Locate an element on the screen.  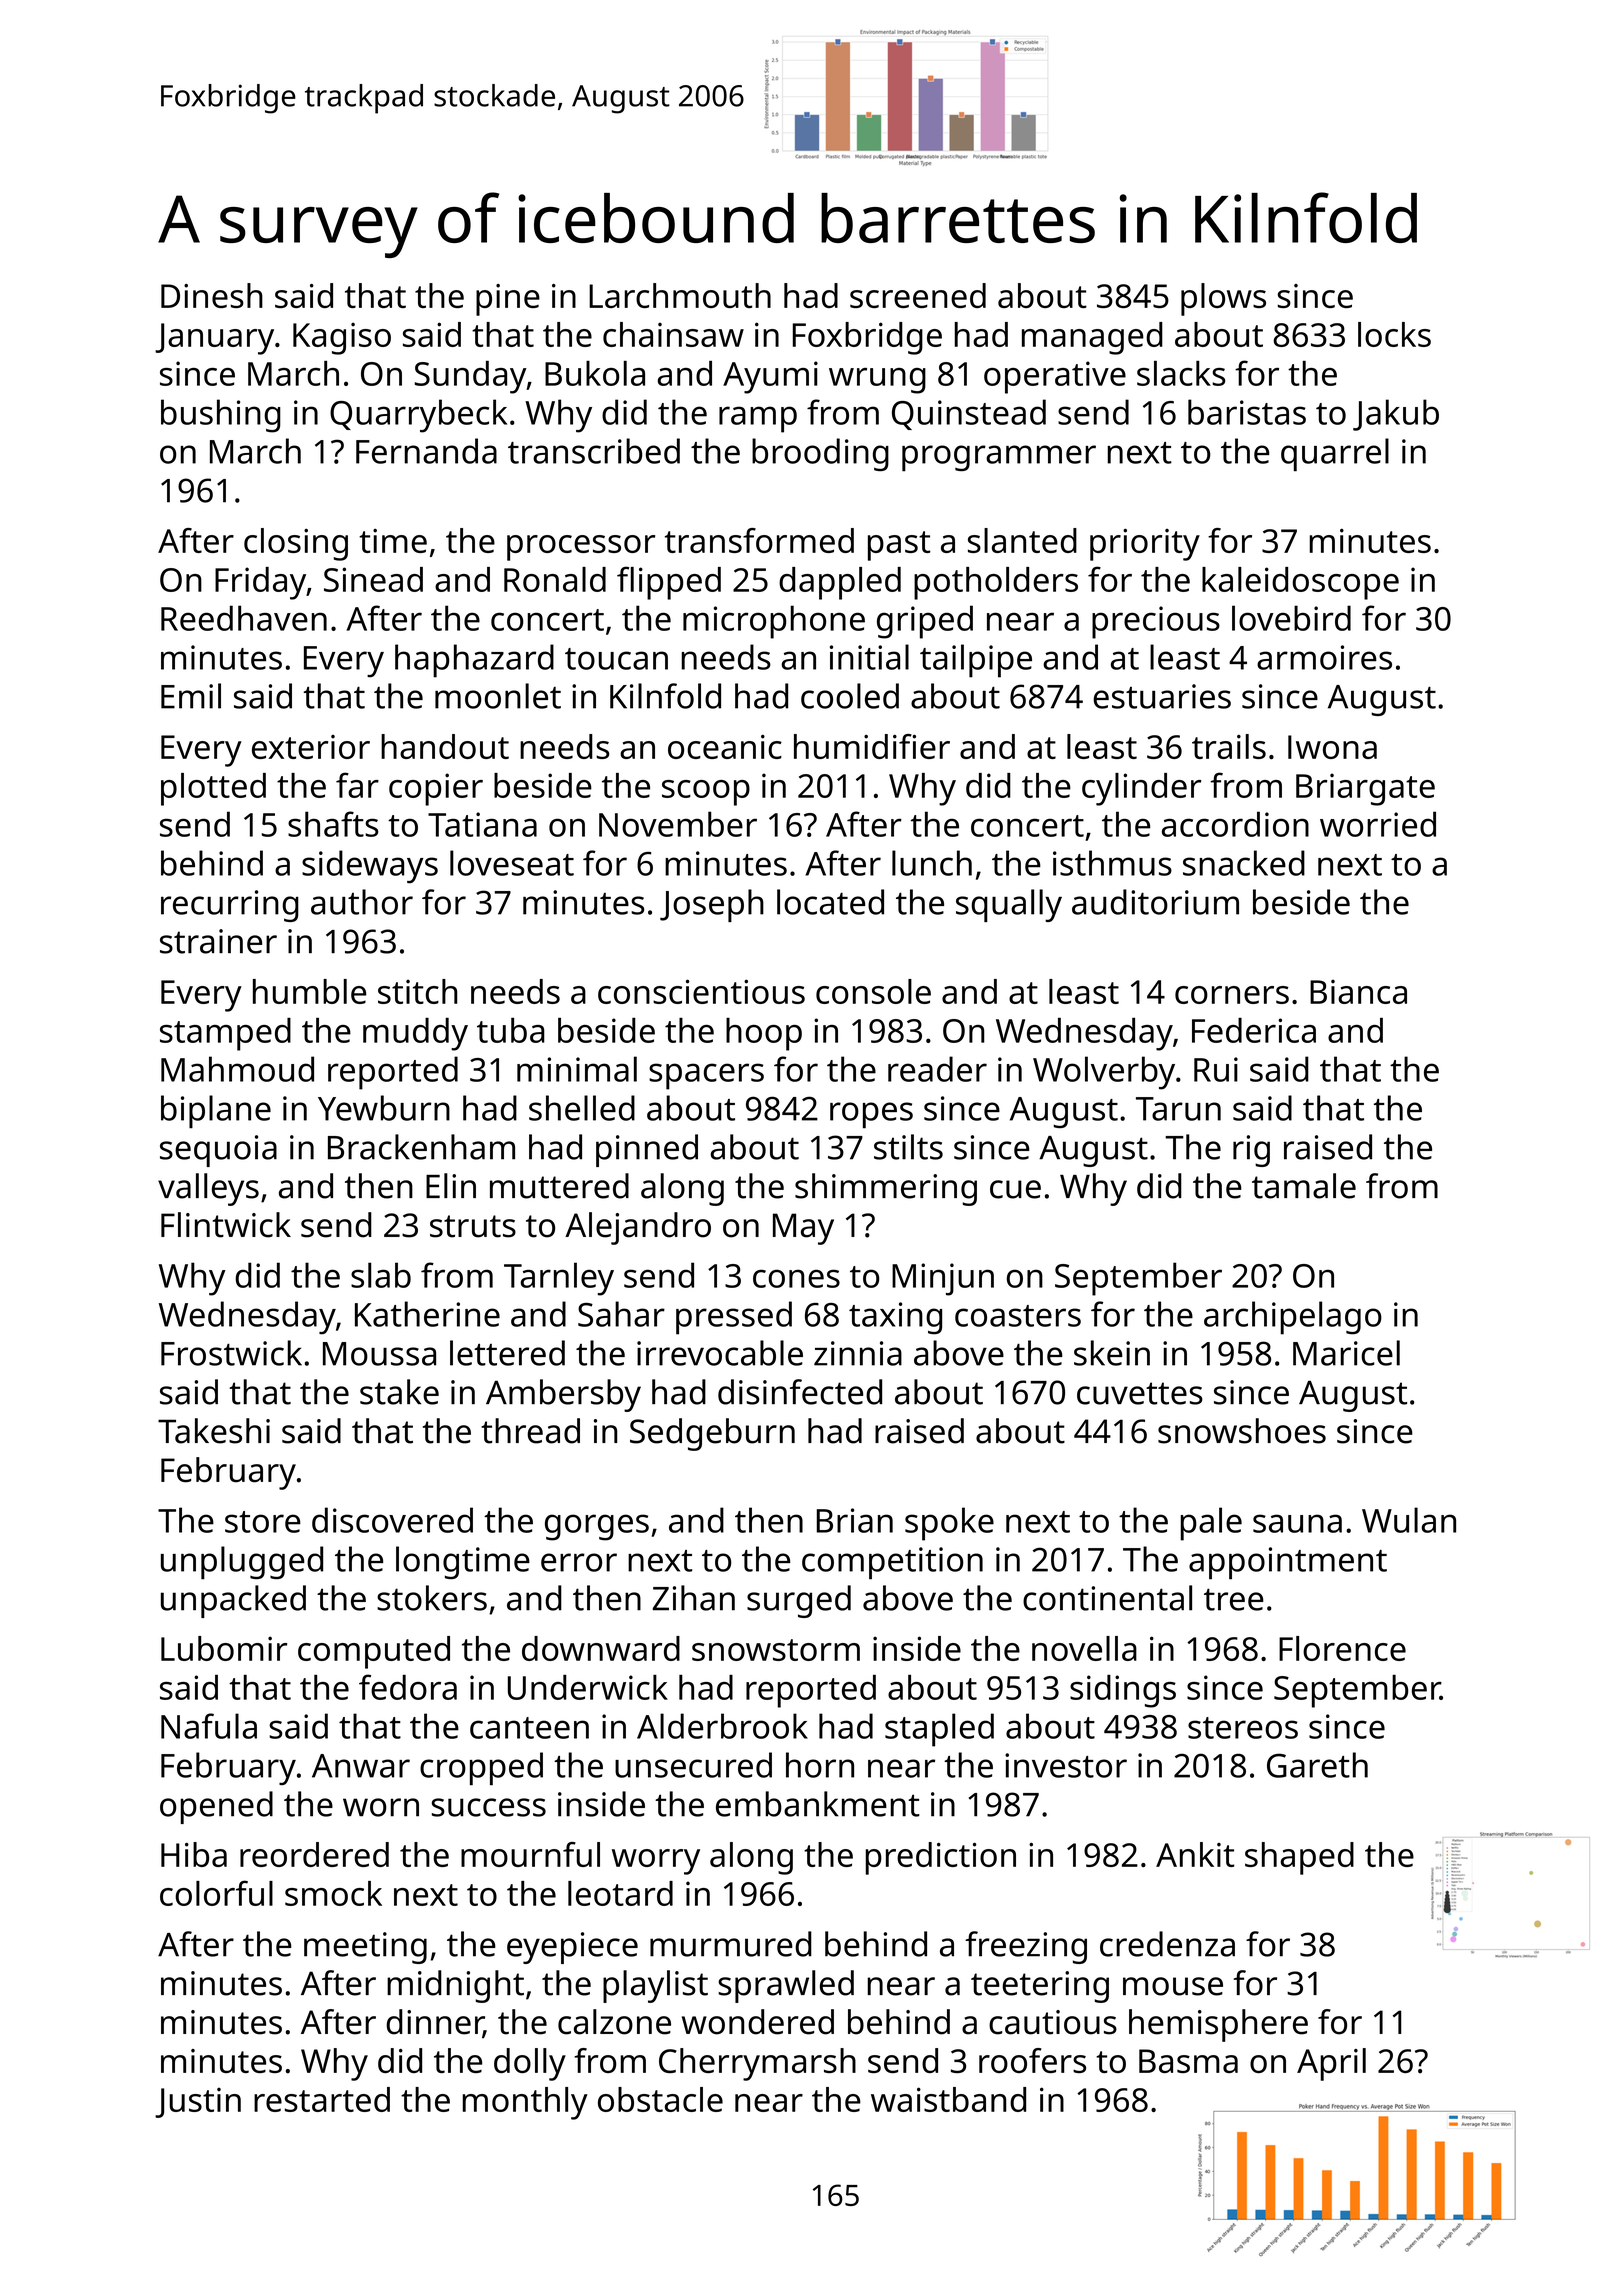
recurring is located at coordinates (230, 906).
